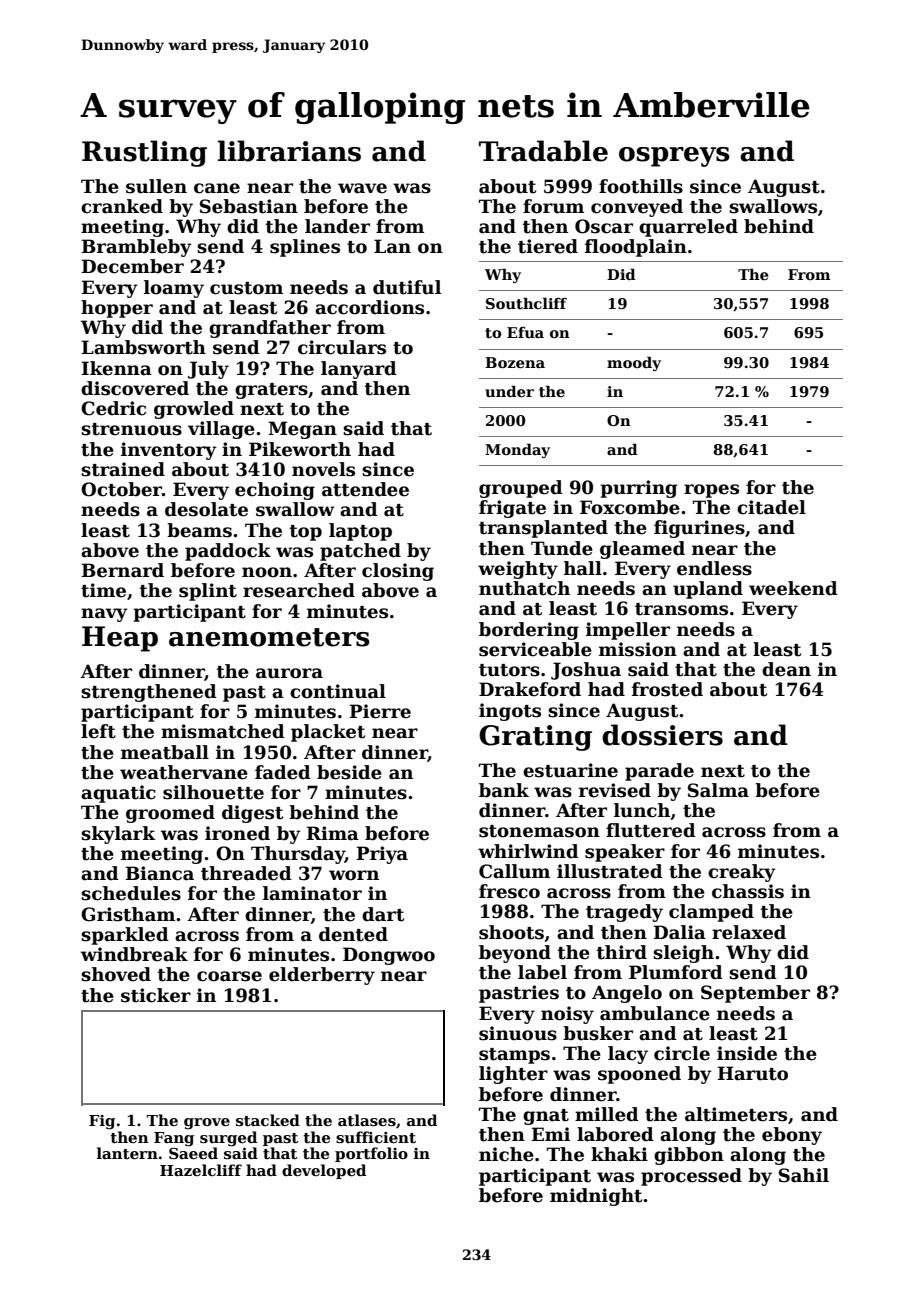 Image resolution: width=924 pixels, height=1314 pixels. Describe the element at coordinates (674, 157) in the image. I see `ospreys` at that location.
